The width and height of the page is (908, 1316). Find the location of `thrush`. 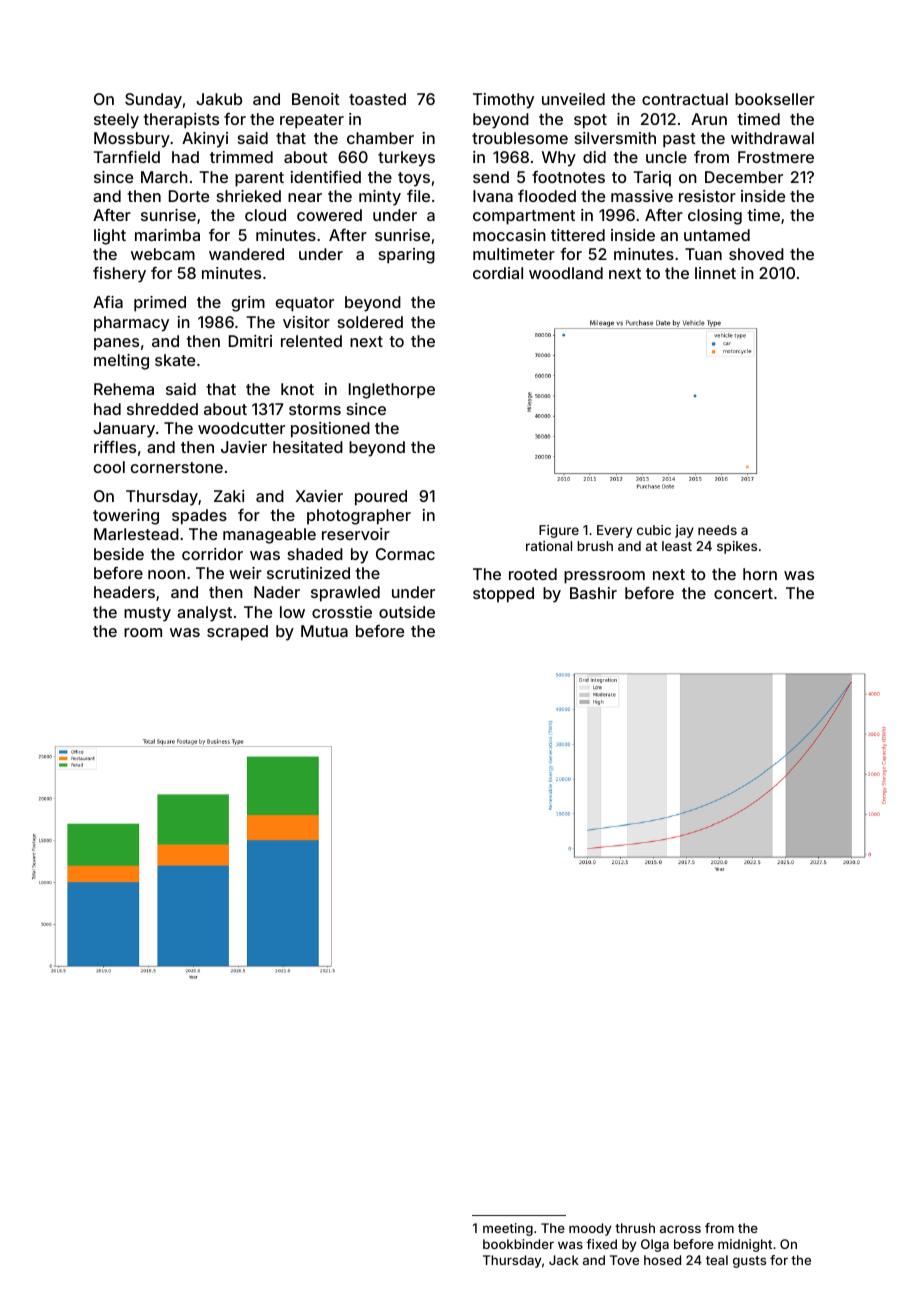

thrush is located at coordinates (635, 1228).
